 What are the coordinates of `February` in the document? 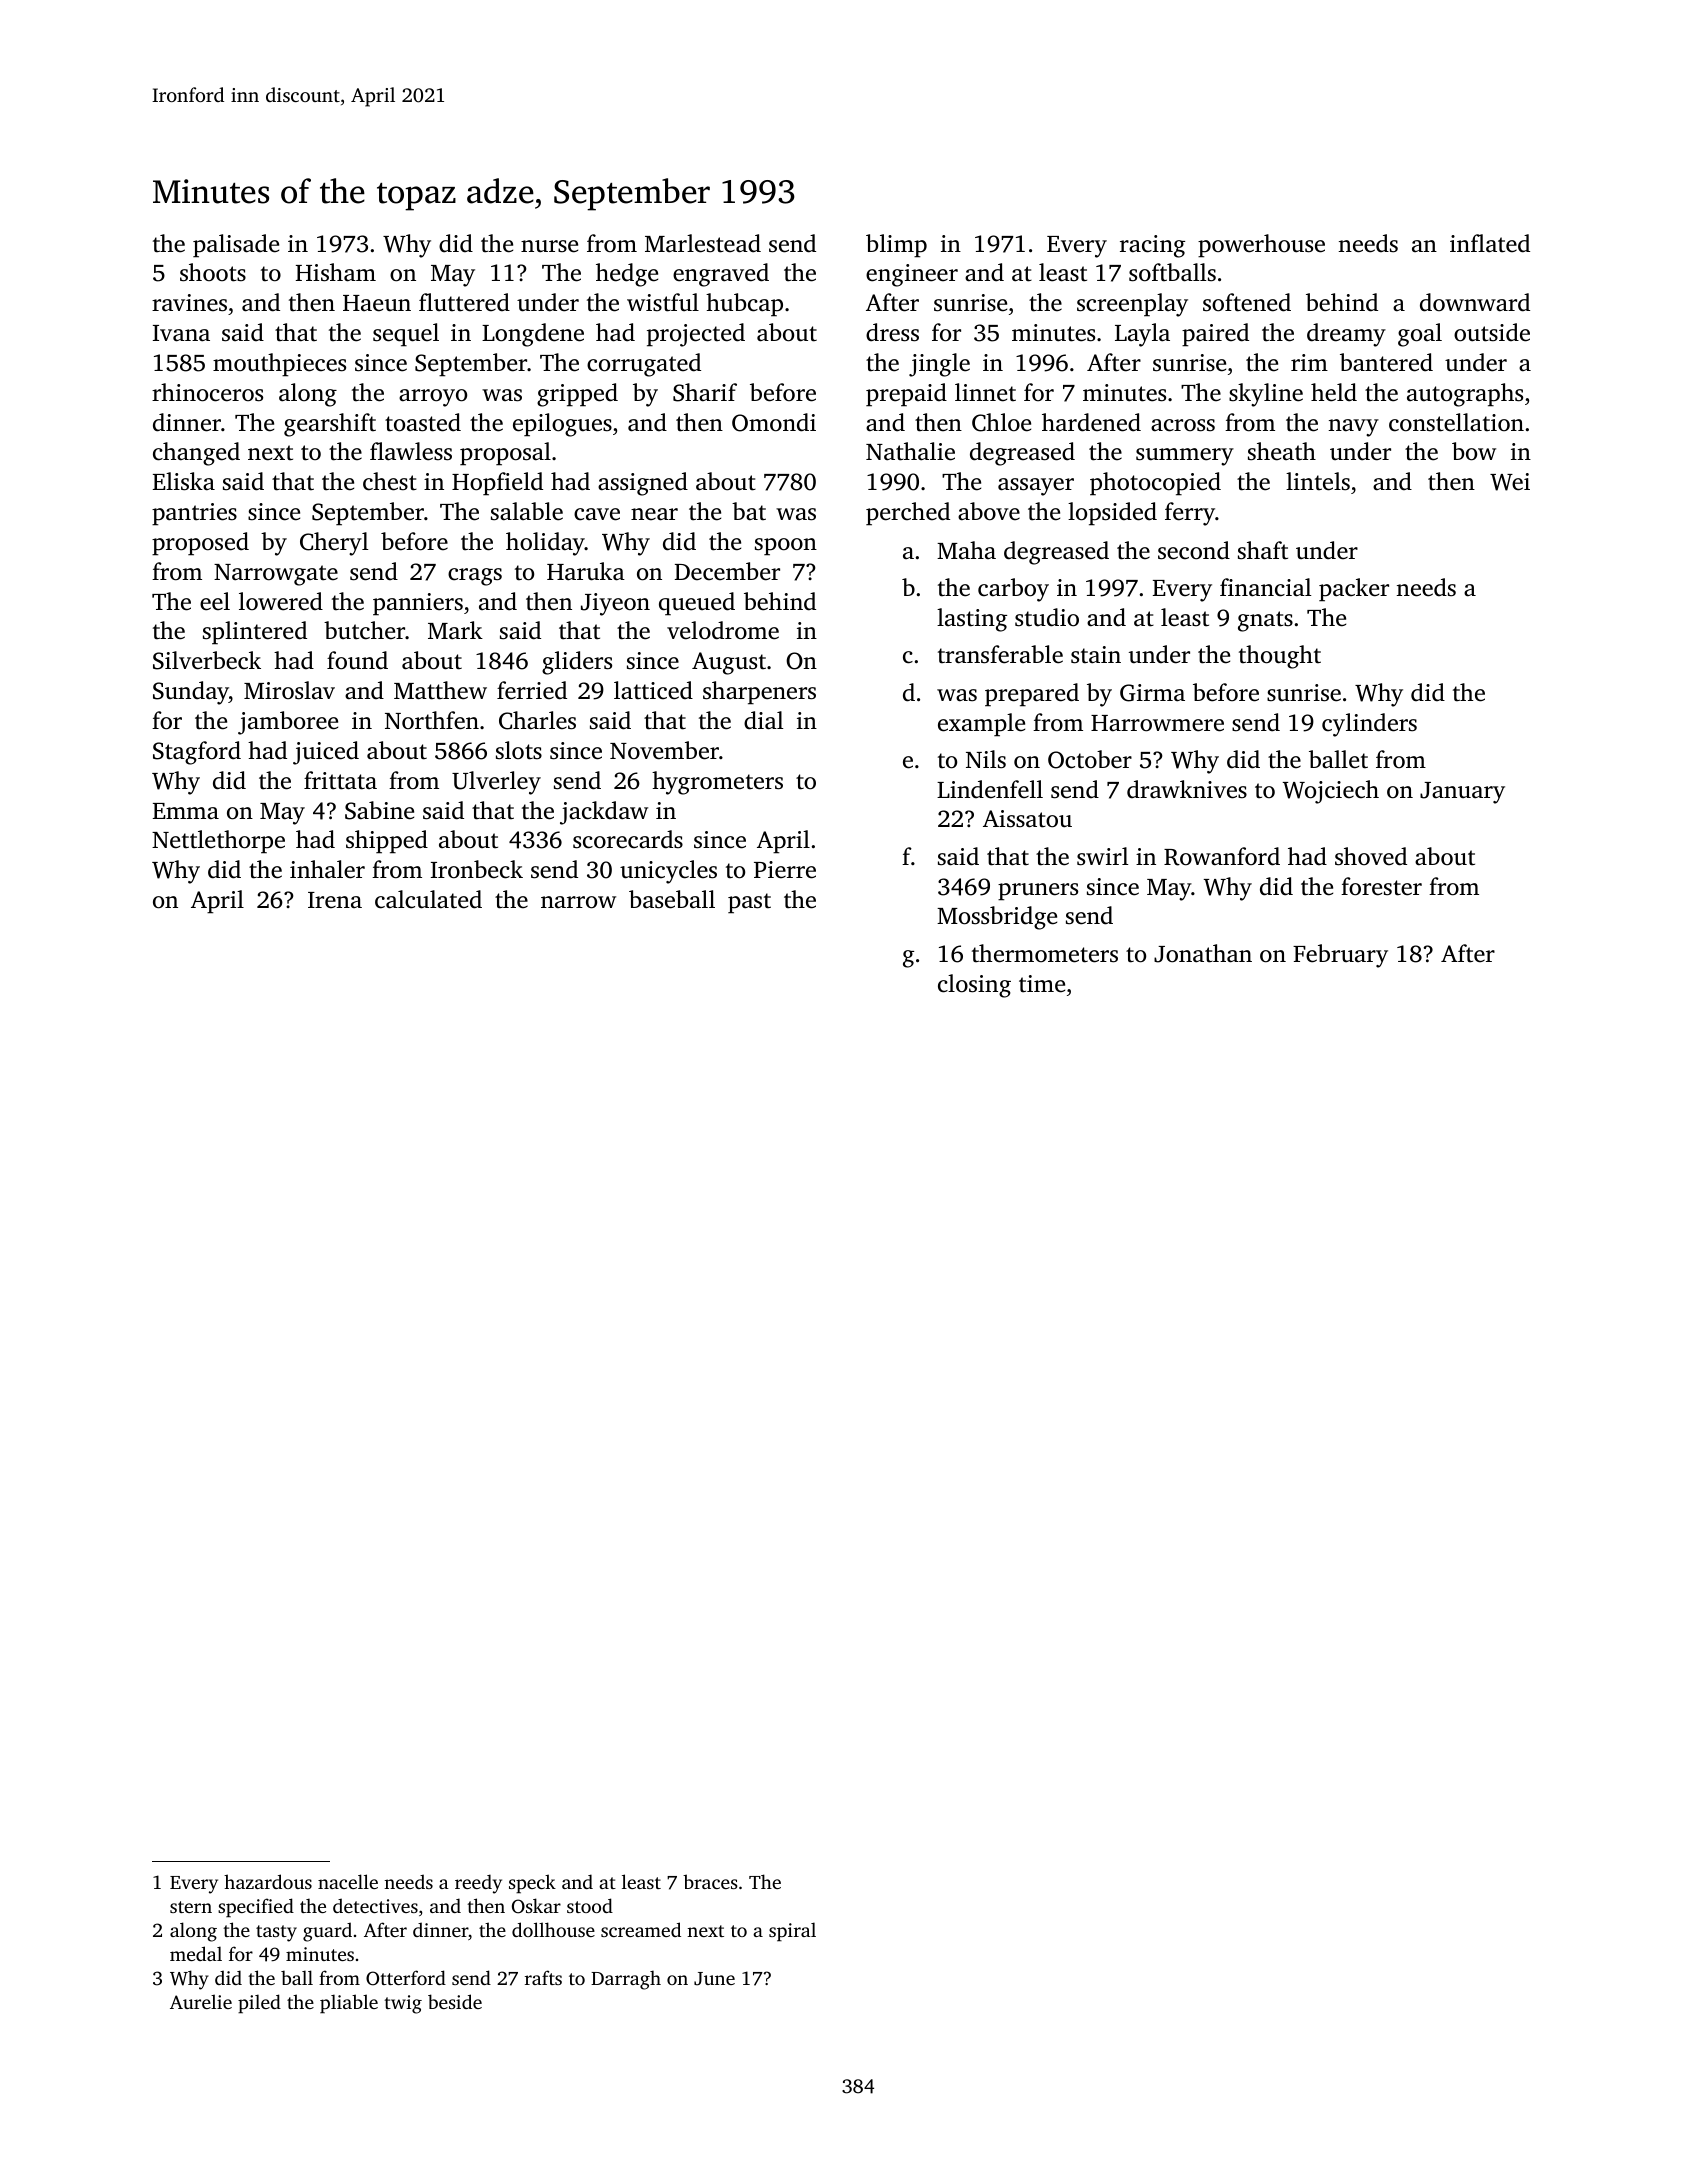 It's located at (1340, 956).
